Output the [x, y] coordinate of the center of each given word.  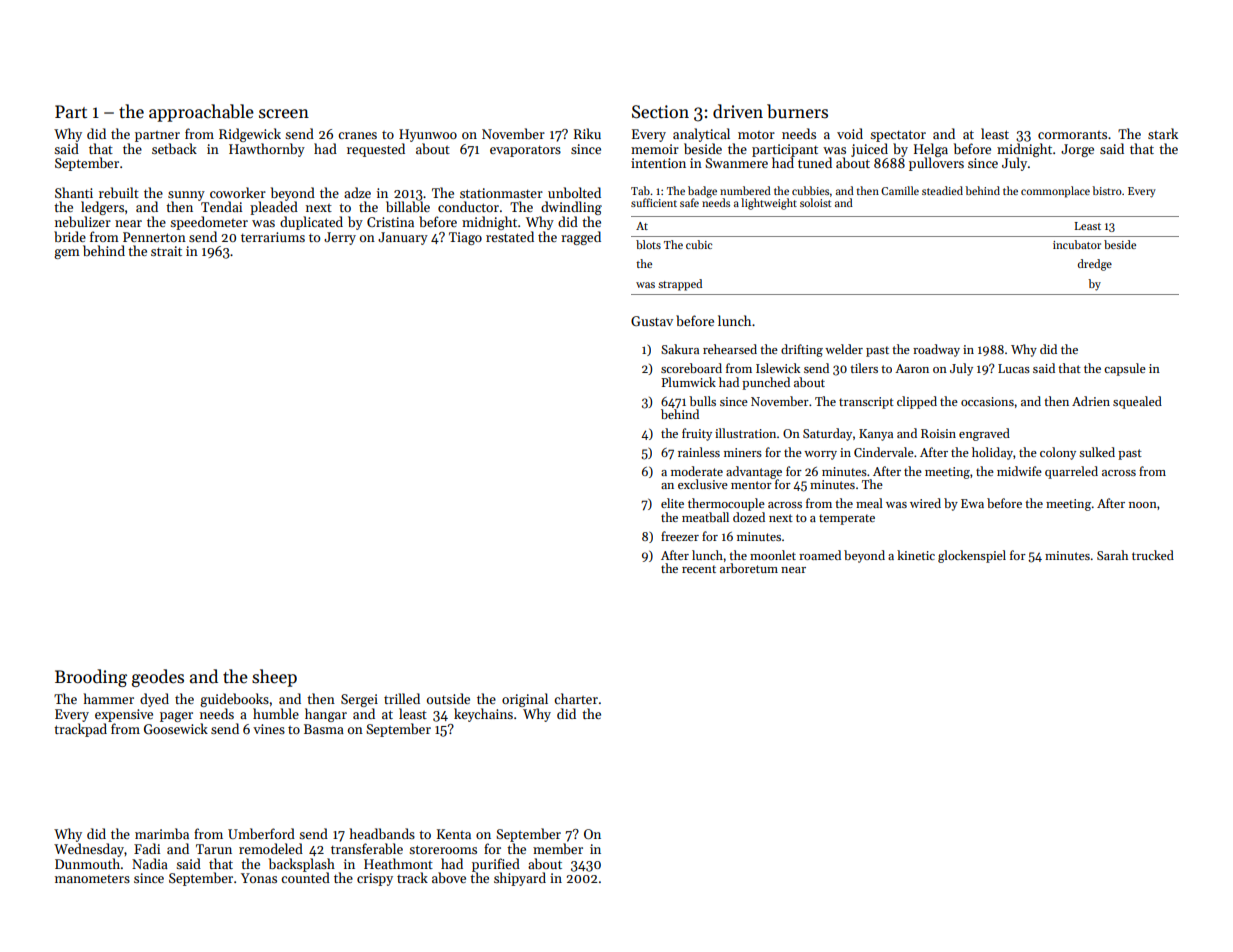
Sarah [1112, 555]
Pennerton [154, 237]
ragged [581, 238]
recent [699, 569]
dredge [1095, 265]
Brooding [91, 678]
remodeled [271, 848]
